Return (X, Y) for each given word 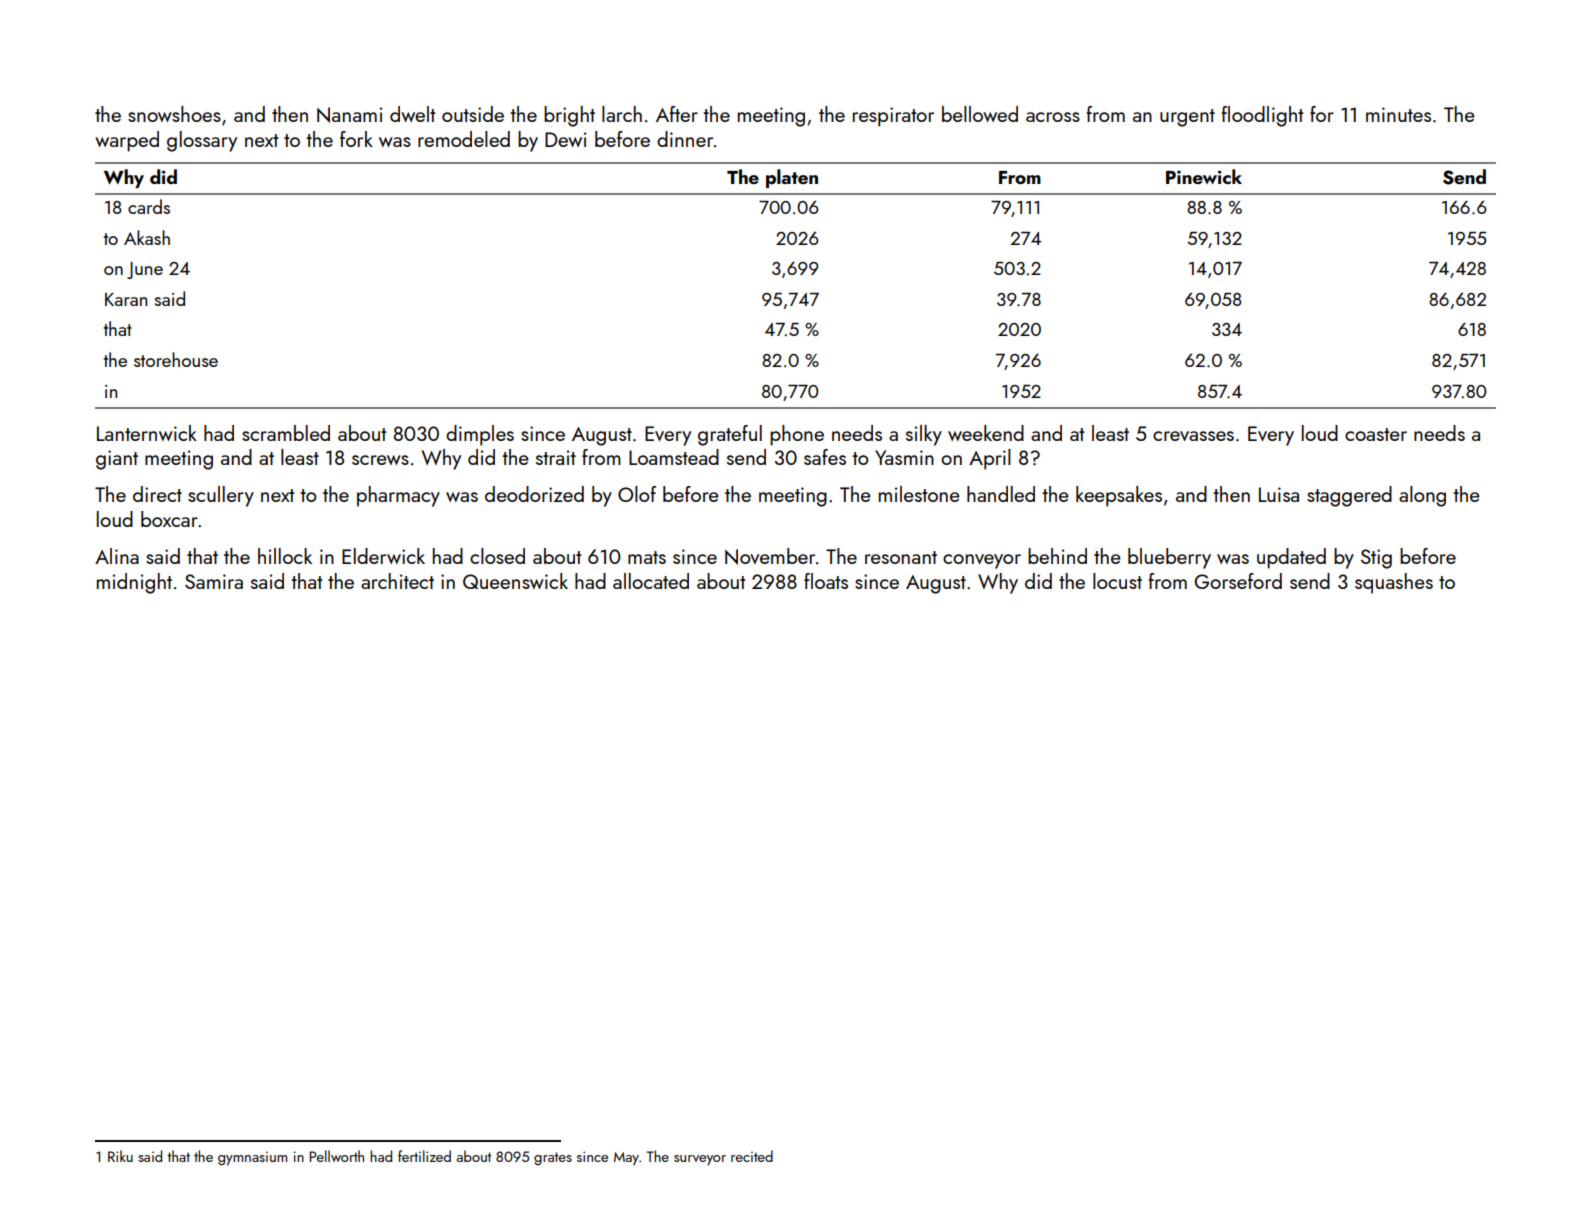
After (677, 114)
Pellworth (337, 1156)
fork (356, 139)
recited (752, 1156)
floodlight (1263, 116)
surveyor (700, 1160)
